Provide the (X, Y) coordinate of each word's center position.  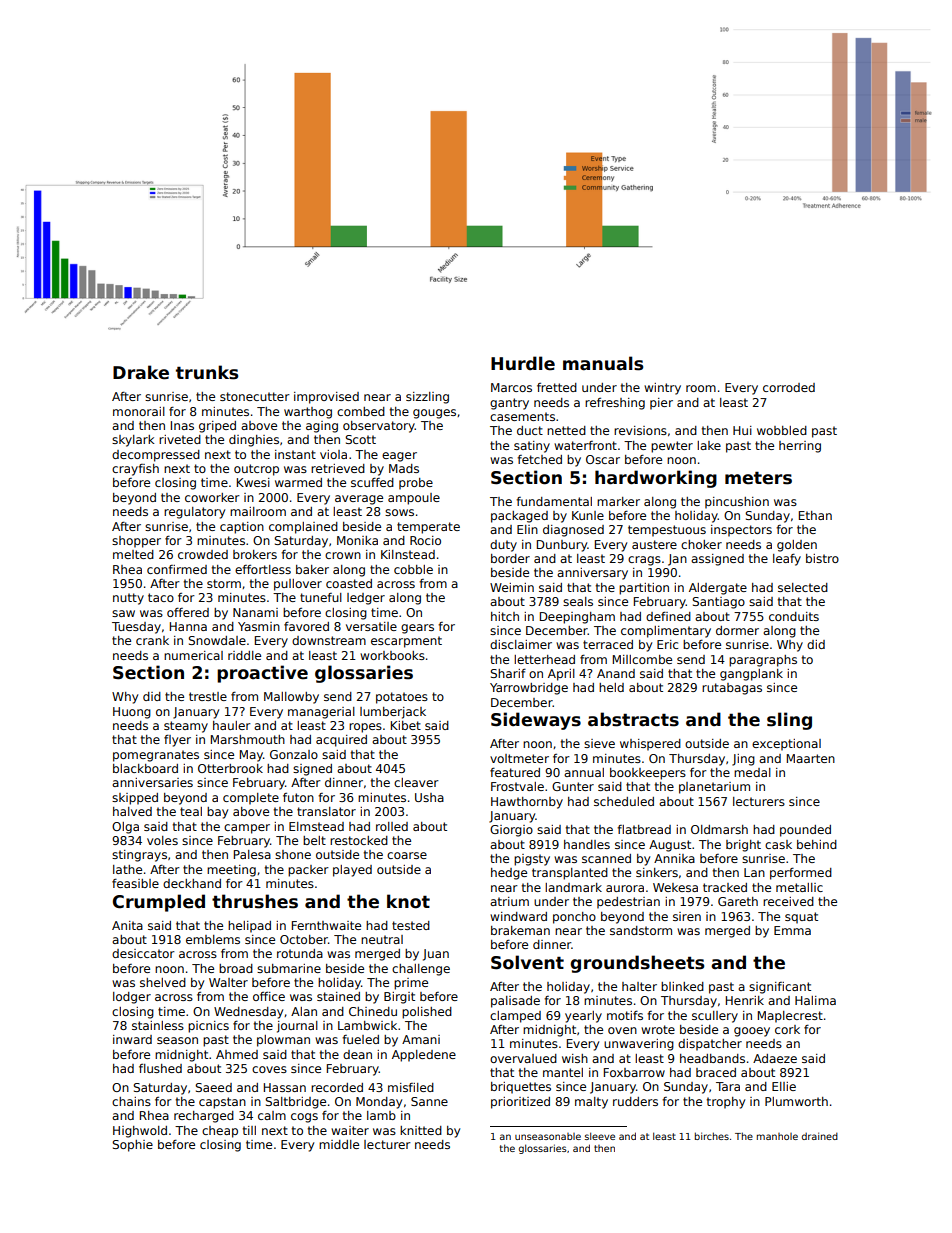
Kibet (406, 725)
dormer (737, 630)
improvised (326, 398)
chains (131, 1101)
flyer (177, 740)
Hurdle (523, 363)
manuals (603, 363)
